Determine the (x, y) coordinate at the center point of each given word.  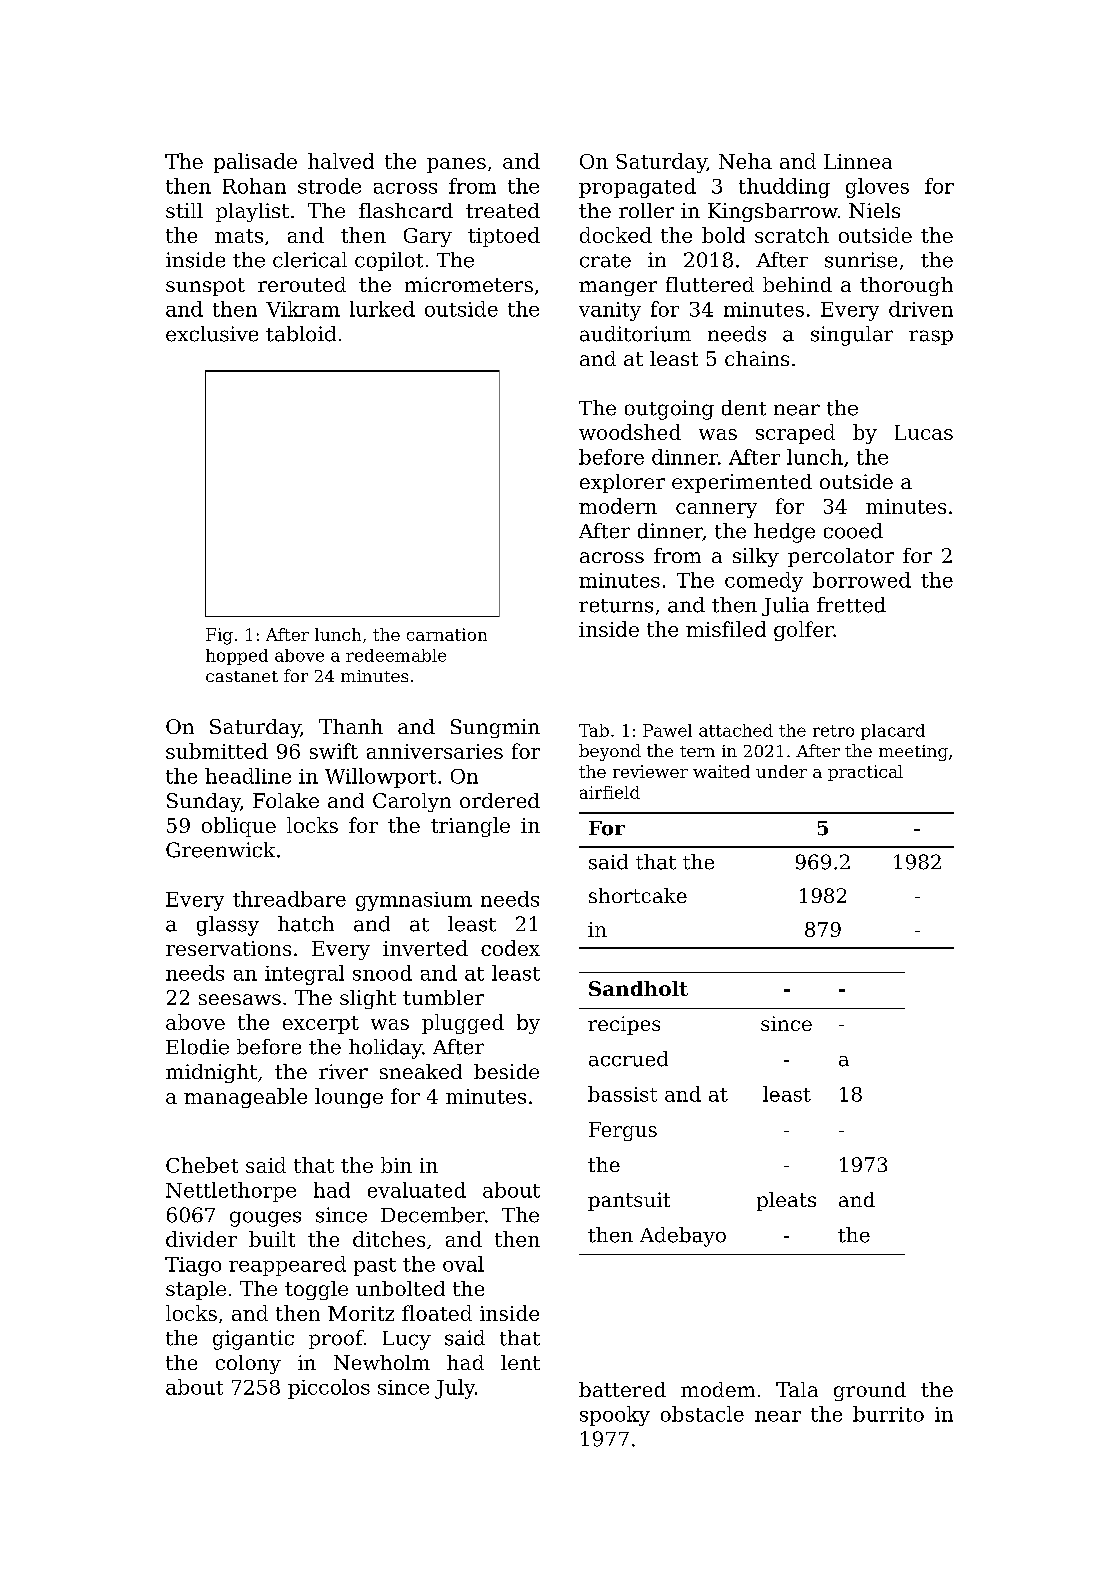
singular (852, 336)
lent (520, 1362)
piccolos (329, 1389)
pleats (786, 1201)
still (184, 210)
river (343, 1071)
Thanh (351, 726)
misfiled (726, 629)
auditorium (635, 334)
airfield (610, 792)
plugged (463, 1024)
